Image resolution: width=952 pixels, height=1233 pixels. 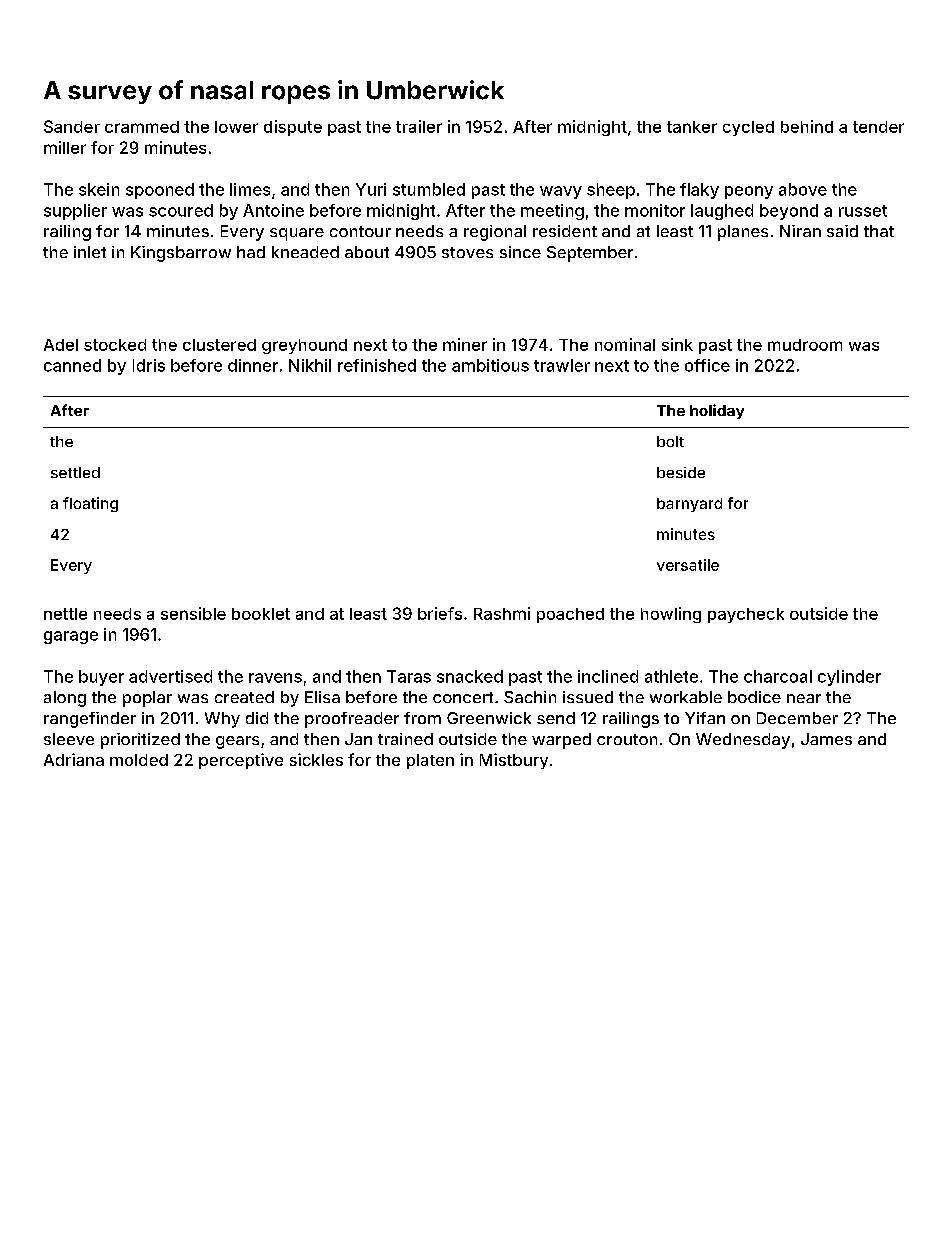 What do you see at coordinates (419, 126) in the screenshot?
I see `trailer` at bounding box center [419, 126].
